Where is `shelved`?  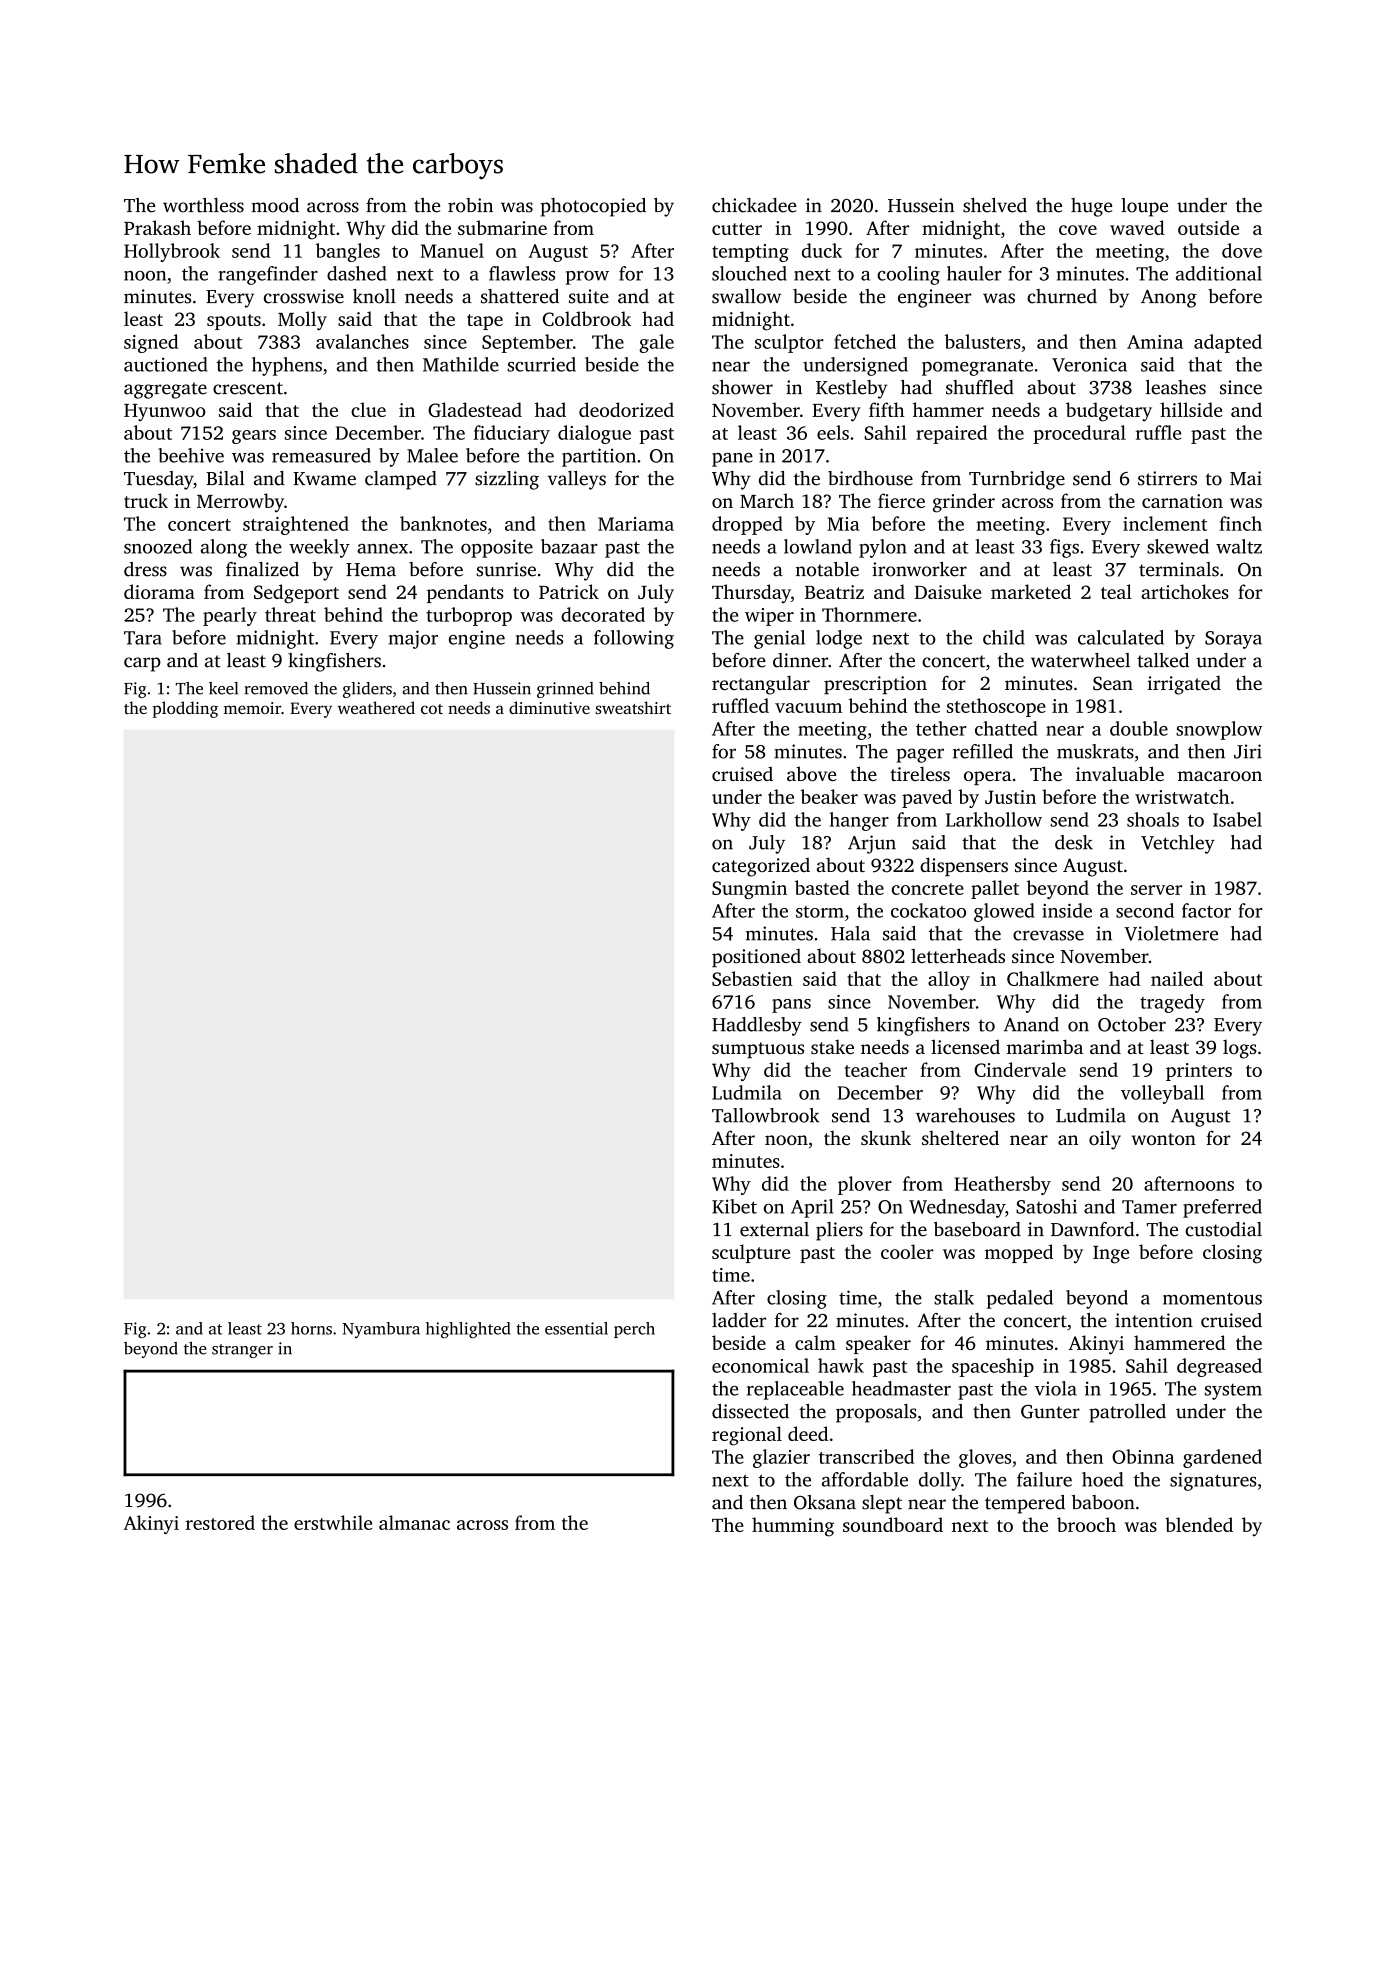
shelved is located at coordinates (995, 205).
